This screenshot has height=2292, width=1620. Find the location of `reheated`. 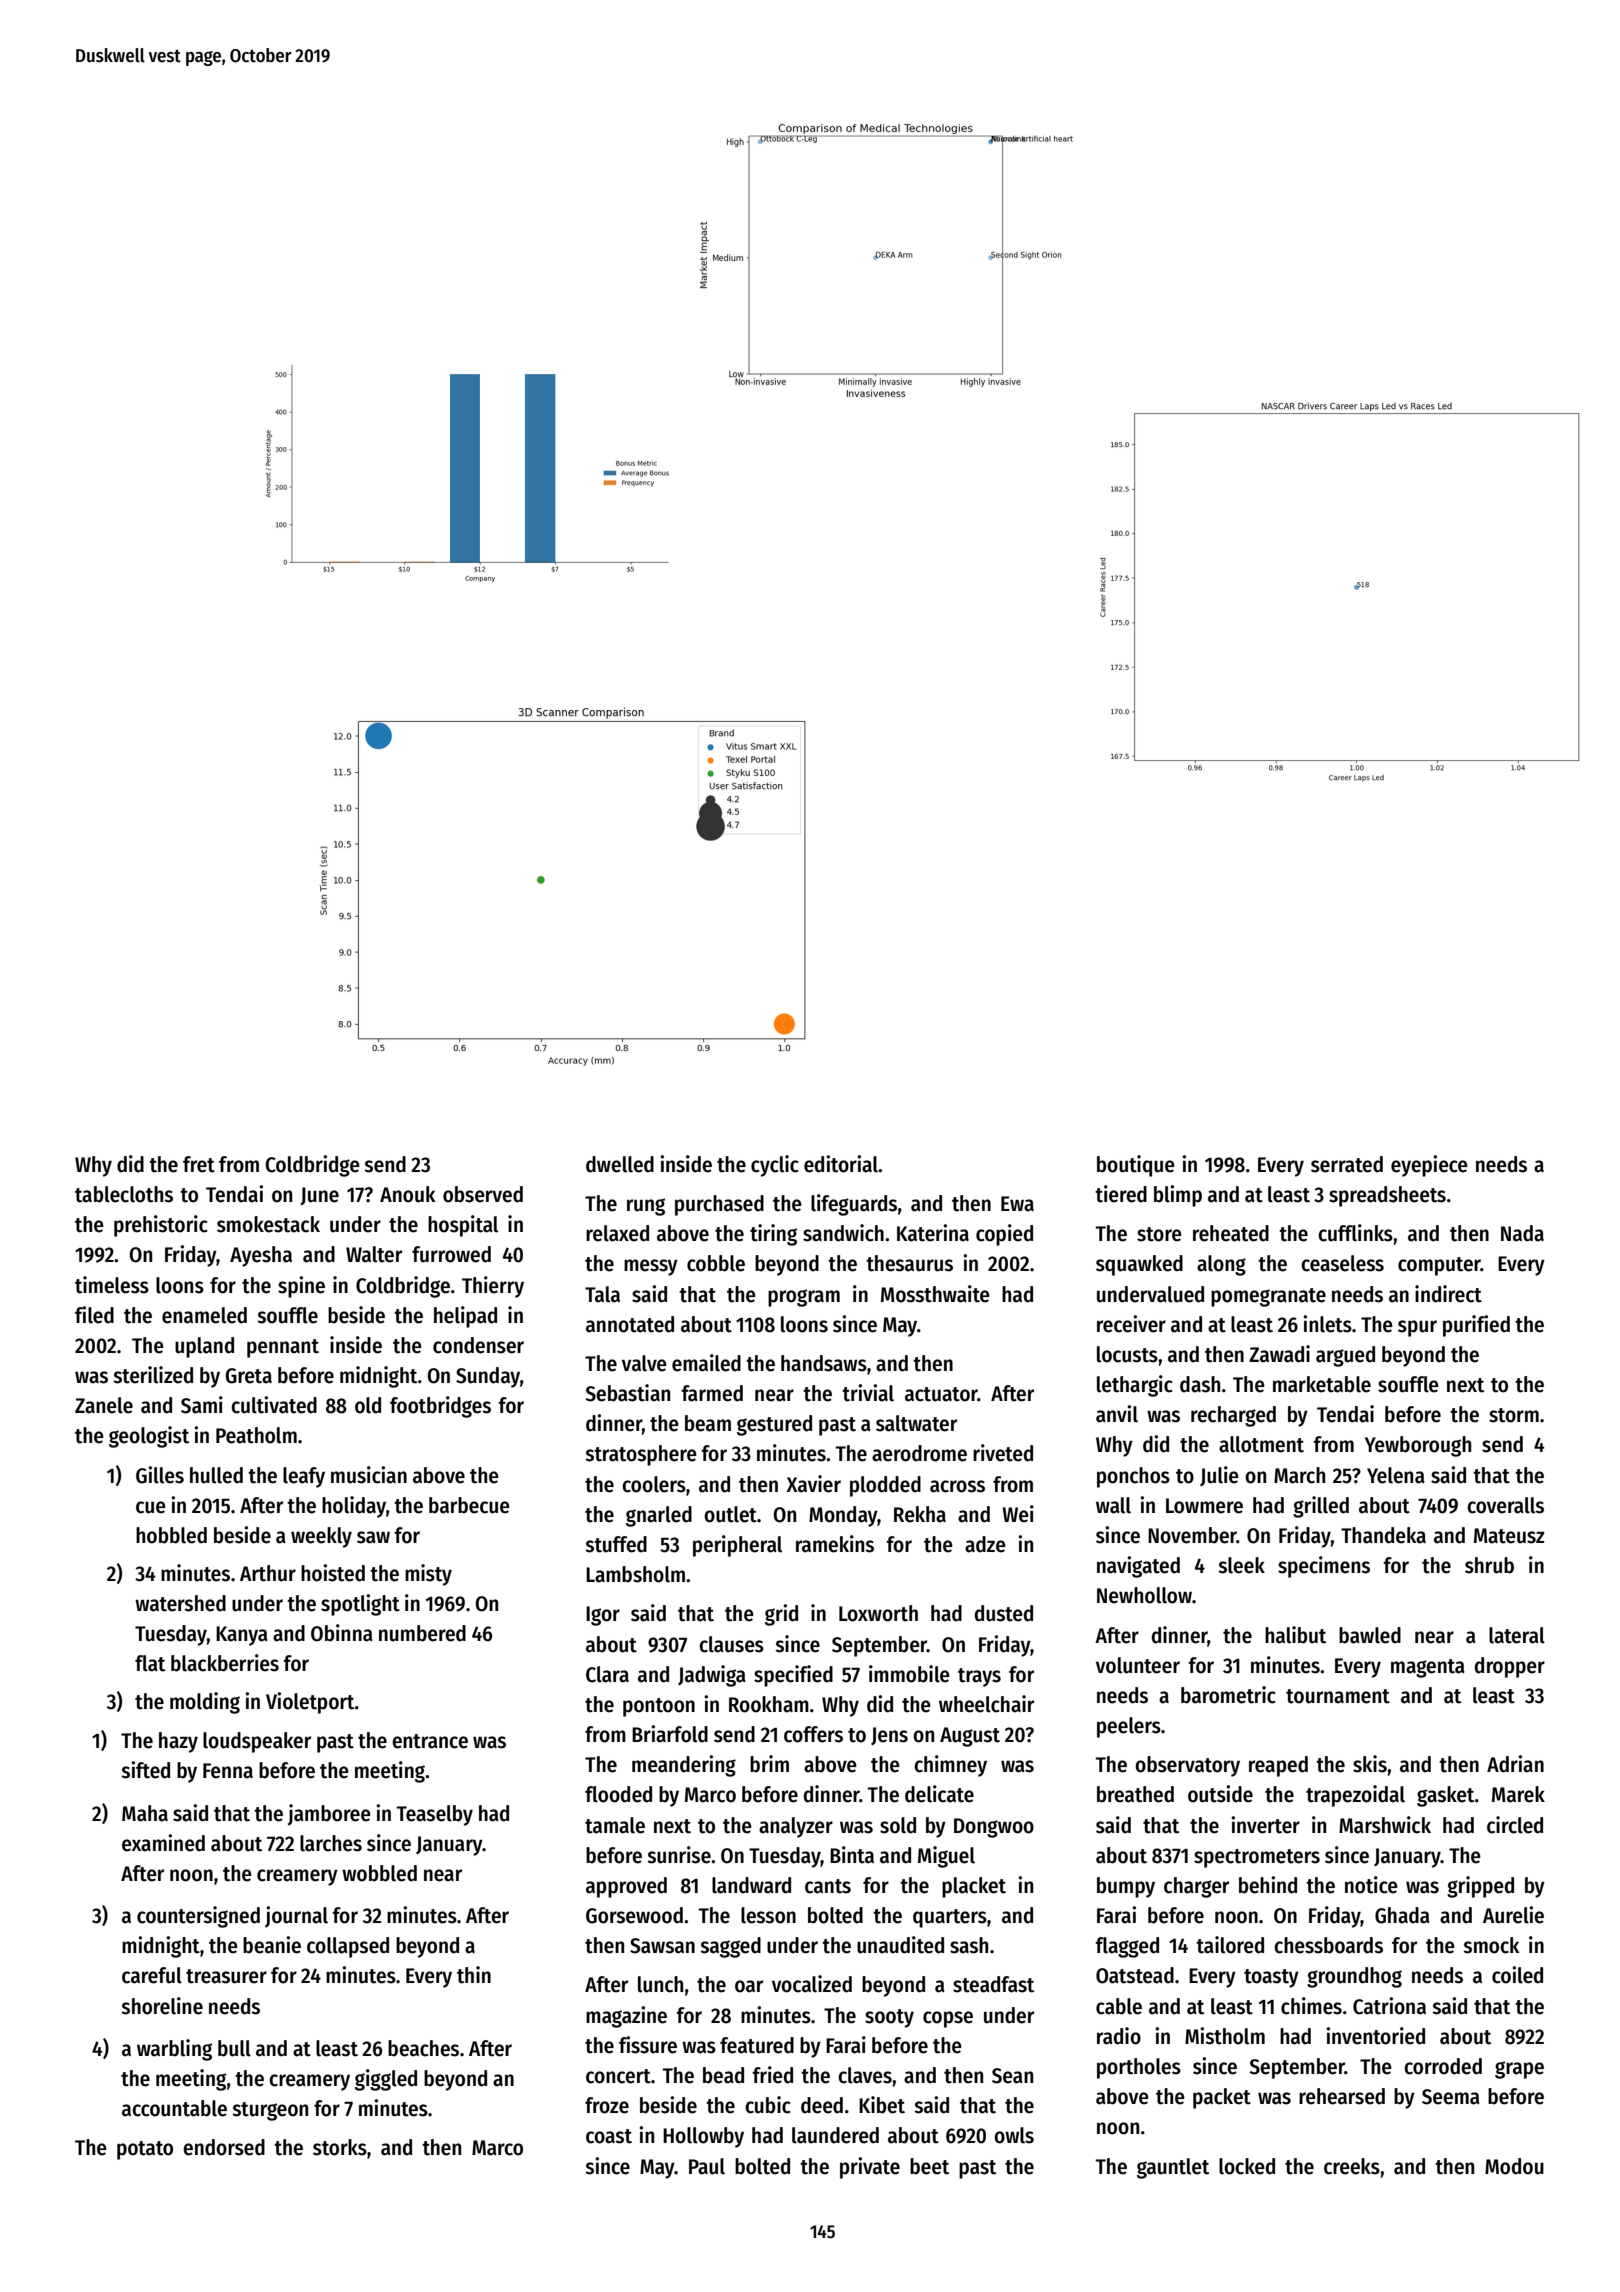

reheated is located at coordinates (1231, 1233).
